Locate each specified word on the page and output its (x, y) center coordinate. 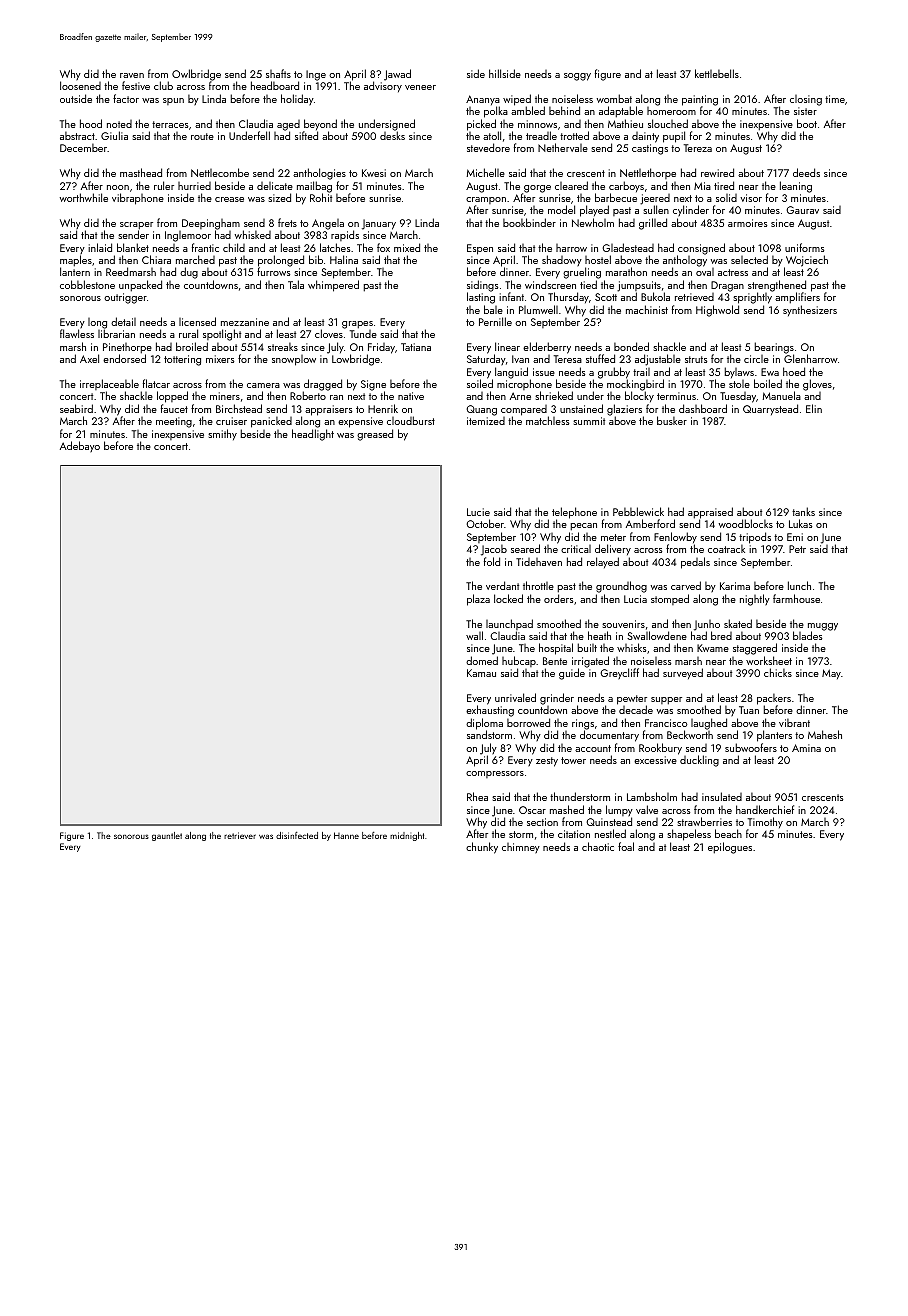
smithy (222, 434)
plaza (478, 600)
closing (806, 100)
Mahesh (825, 734)
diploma (484, 724)
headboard (275, 85)
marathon (626, 271)
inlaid (100, 247)
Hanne (346, 835)
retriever (240, 835)
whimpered (333, 286)
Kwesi (374, 173)
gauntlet (167, 836)
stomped (670, 599)
